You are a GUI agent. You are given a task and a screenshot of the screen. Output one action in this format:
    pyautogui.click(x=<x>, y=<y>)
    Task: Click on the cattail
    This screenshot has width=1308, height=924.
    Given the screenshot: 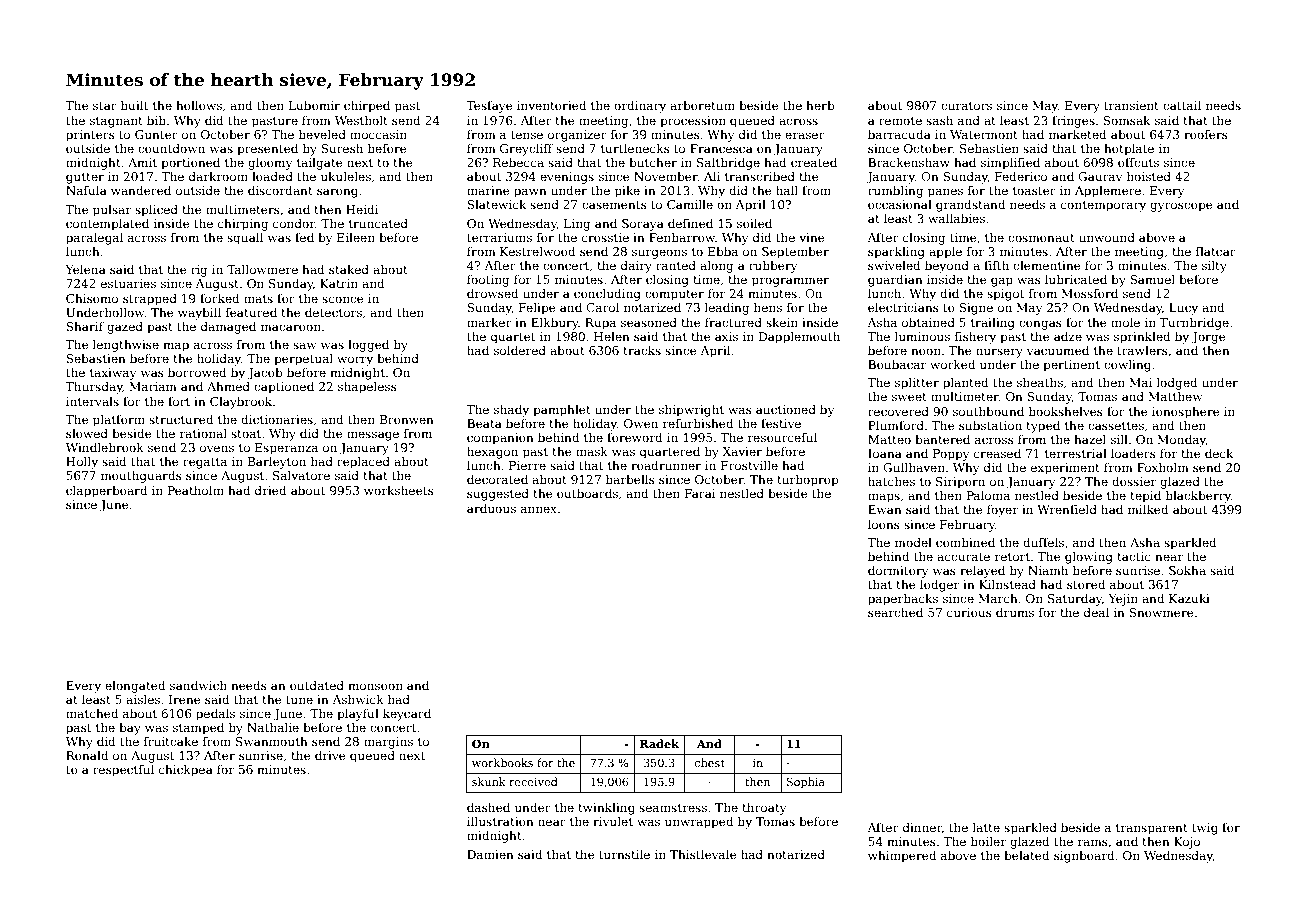 What is the action you would take?
    pyautogui.click(x=1182, y=105)
